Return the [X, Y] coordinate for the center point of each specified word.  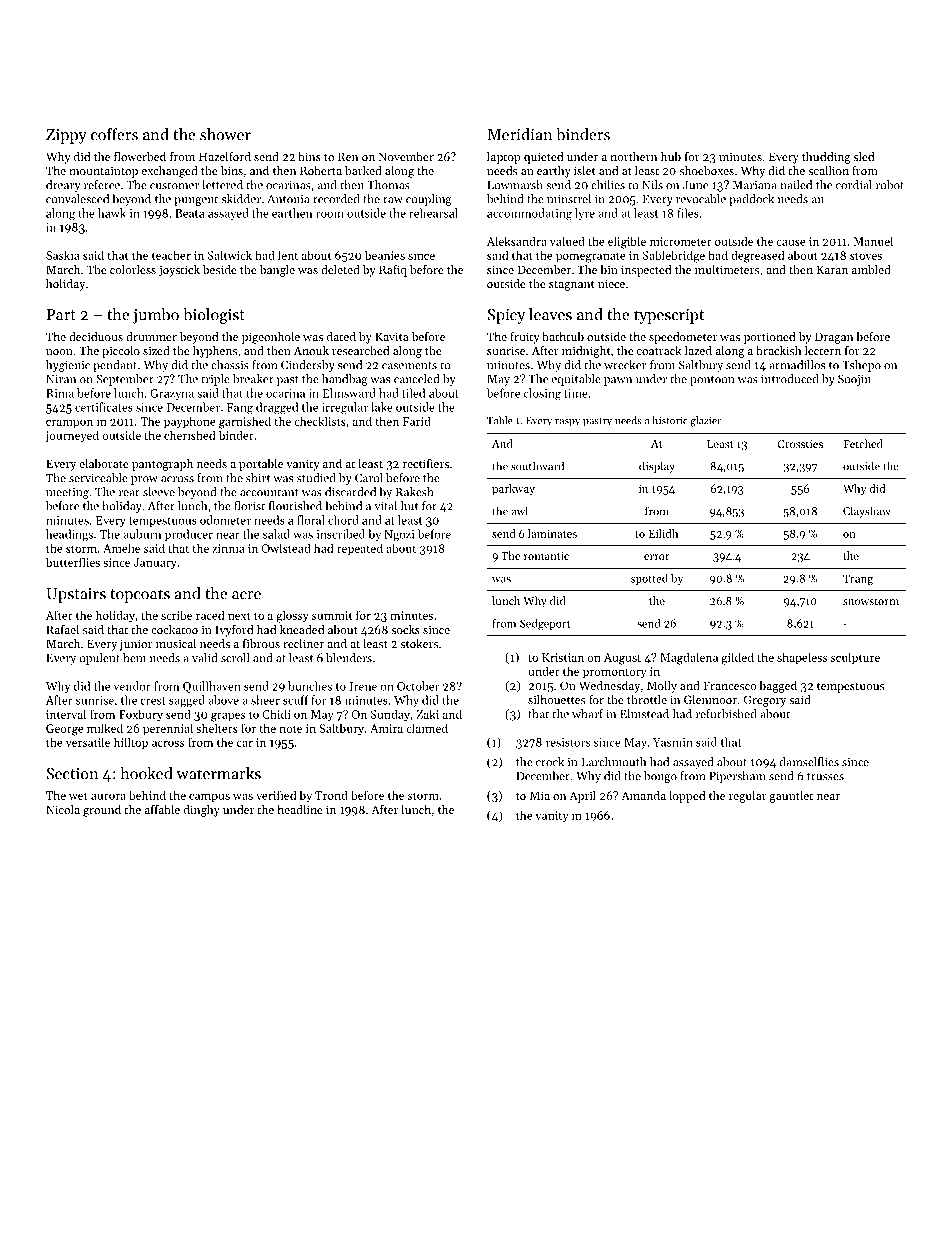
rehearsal [433, 213]
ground [102, 811]
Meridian [519, 134]
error [657, 557]
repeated [360, 549]
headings [69, 535]
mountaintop [103, 172]
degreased [757, 256]
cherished [189, 435]
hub [671, 156]
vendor [132, 686]
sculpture [855, 658]
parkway [513, 489]
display [657, 467]
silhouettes [556, 699]
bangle [277, 271]
